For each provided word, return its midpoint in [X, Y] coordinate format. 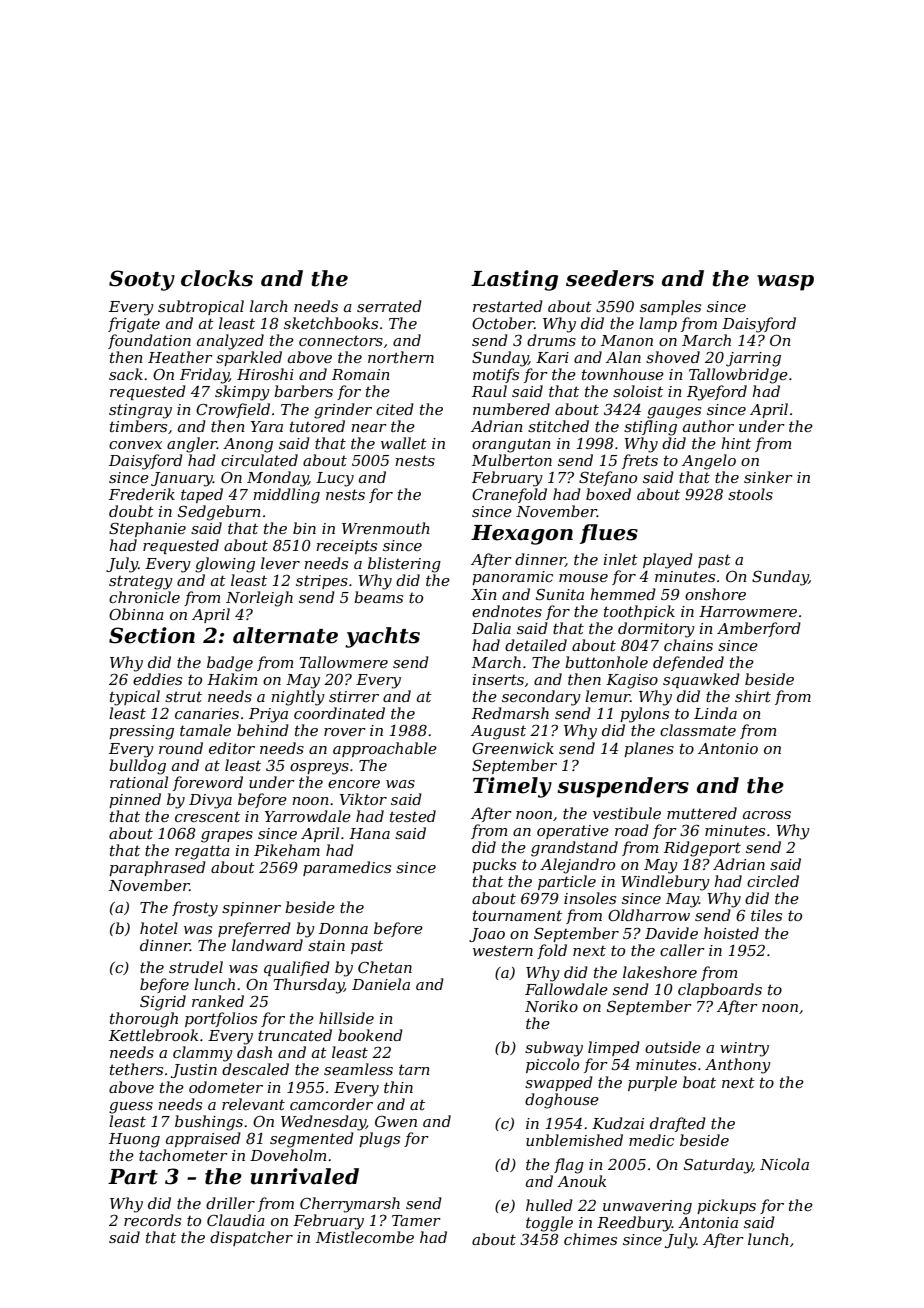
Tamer [416, 1220]
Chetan [385, 967]
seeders [610, 278]
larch [269, 306]
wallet [404, 443]
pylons [644, 715]
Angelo [709, 462]
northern [401, 357]
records [152, 1220]
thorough [144, 1020]
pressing [141, 732]
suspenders [623, 787]
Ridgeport [702, 849]
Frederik [142, 494]
